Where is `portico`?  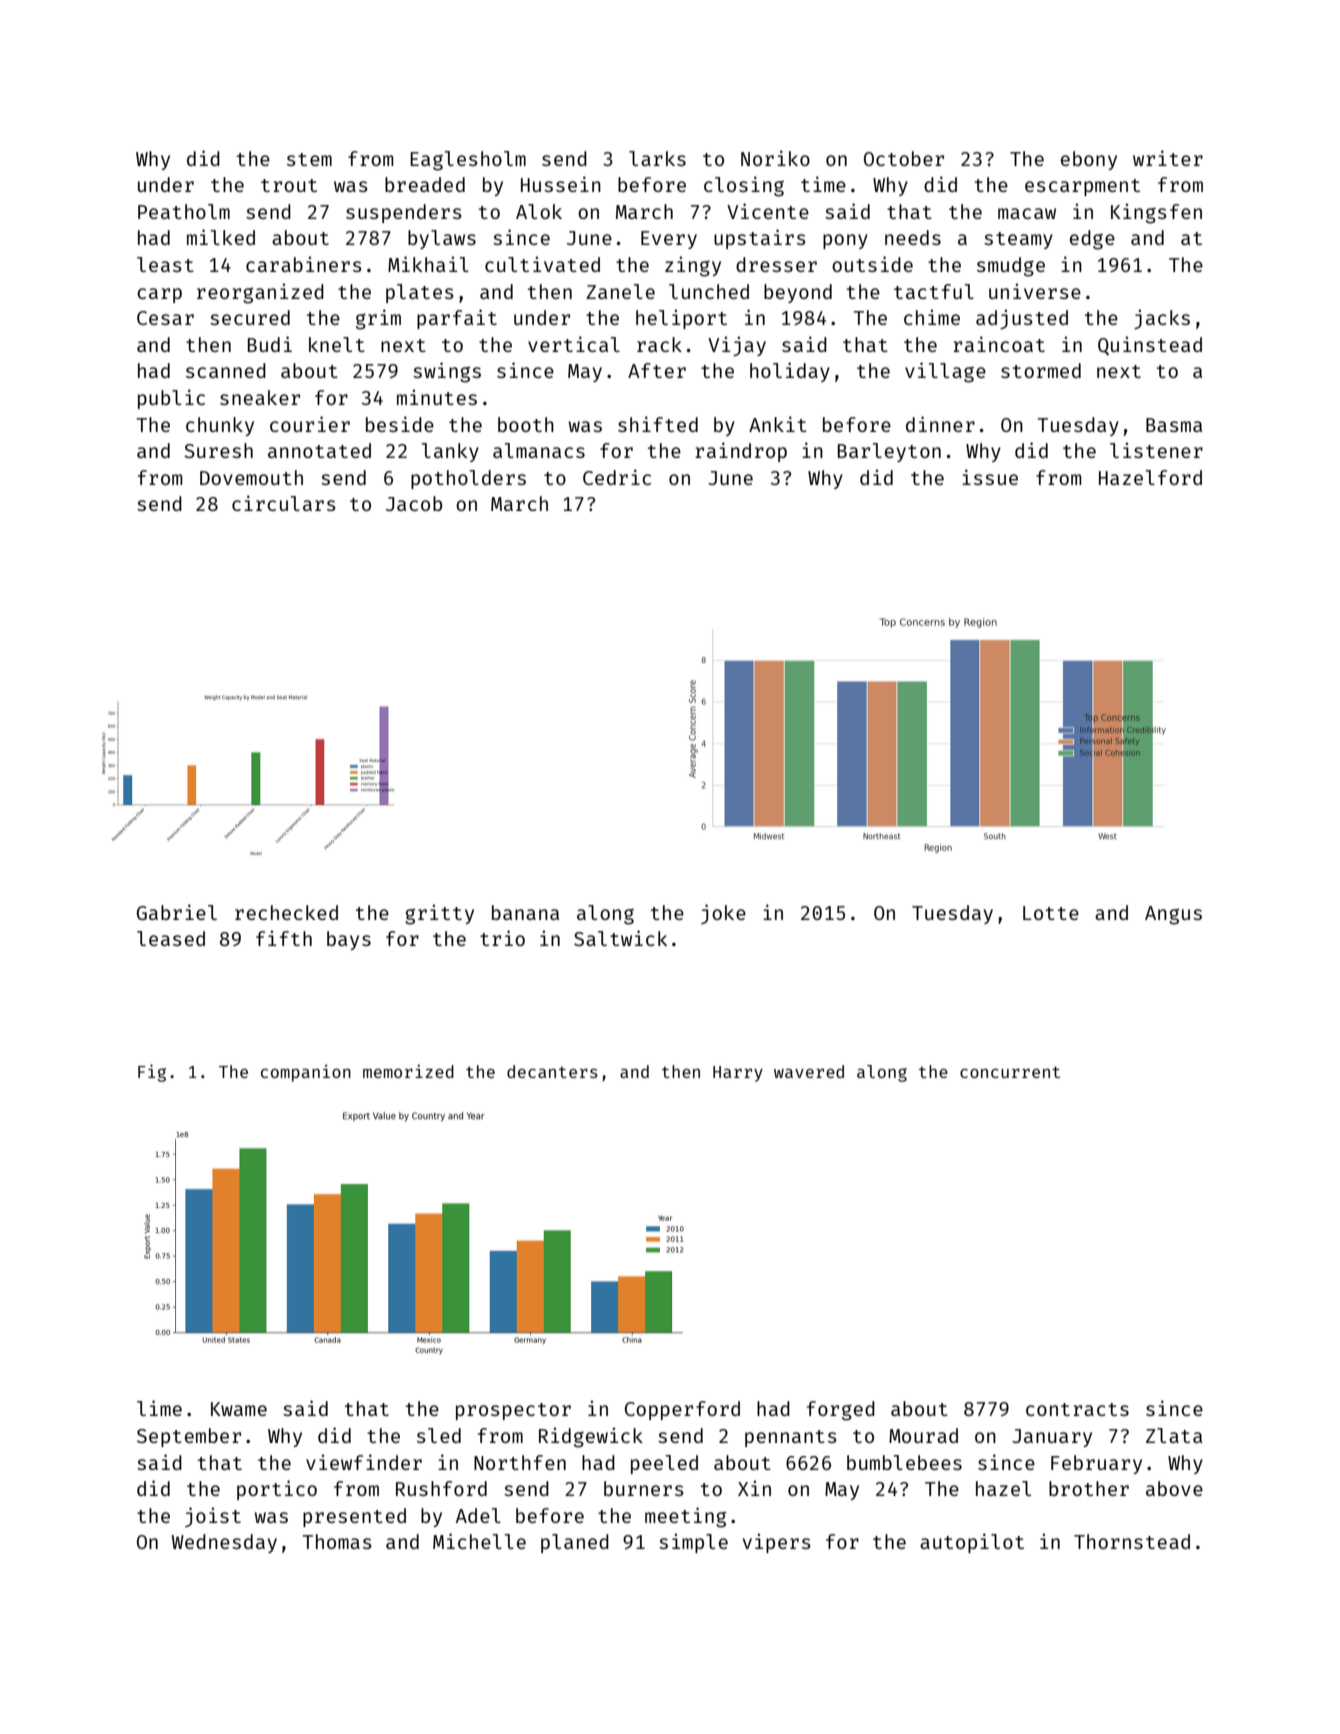
portico is located at coordinates (277, 1490).
